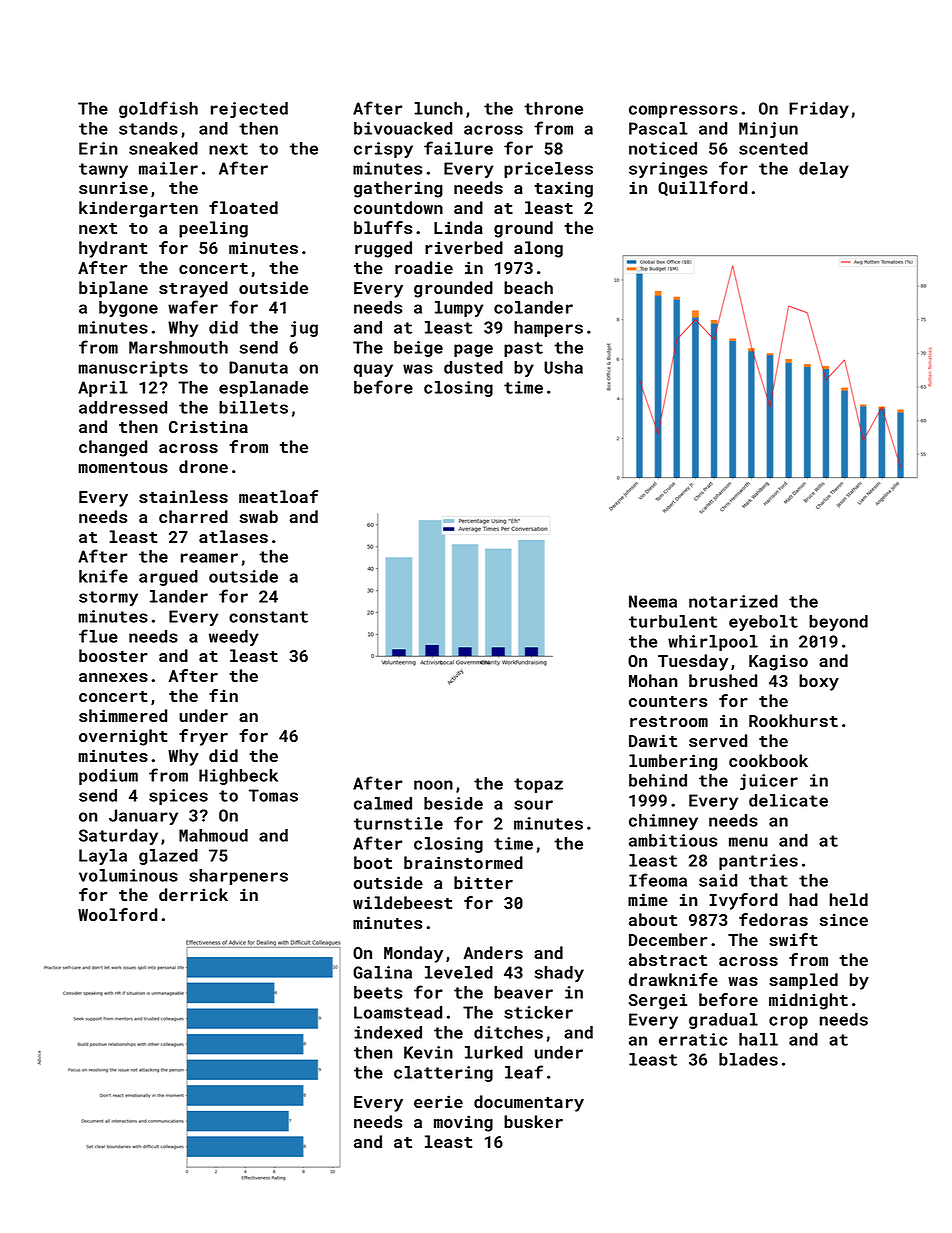  Describe the element at coordinates (249, 110) in the screenshot. I see `rejected` at that location.
